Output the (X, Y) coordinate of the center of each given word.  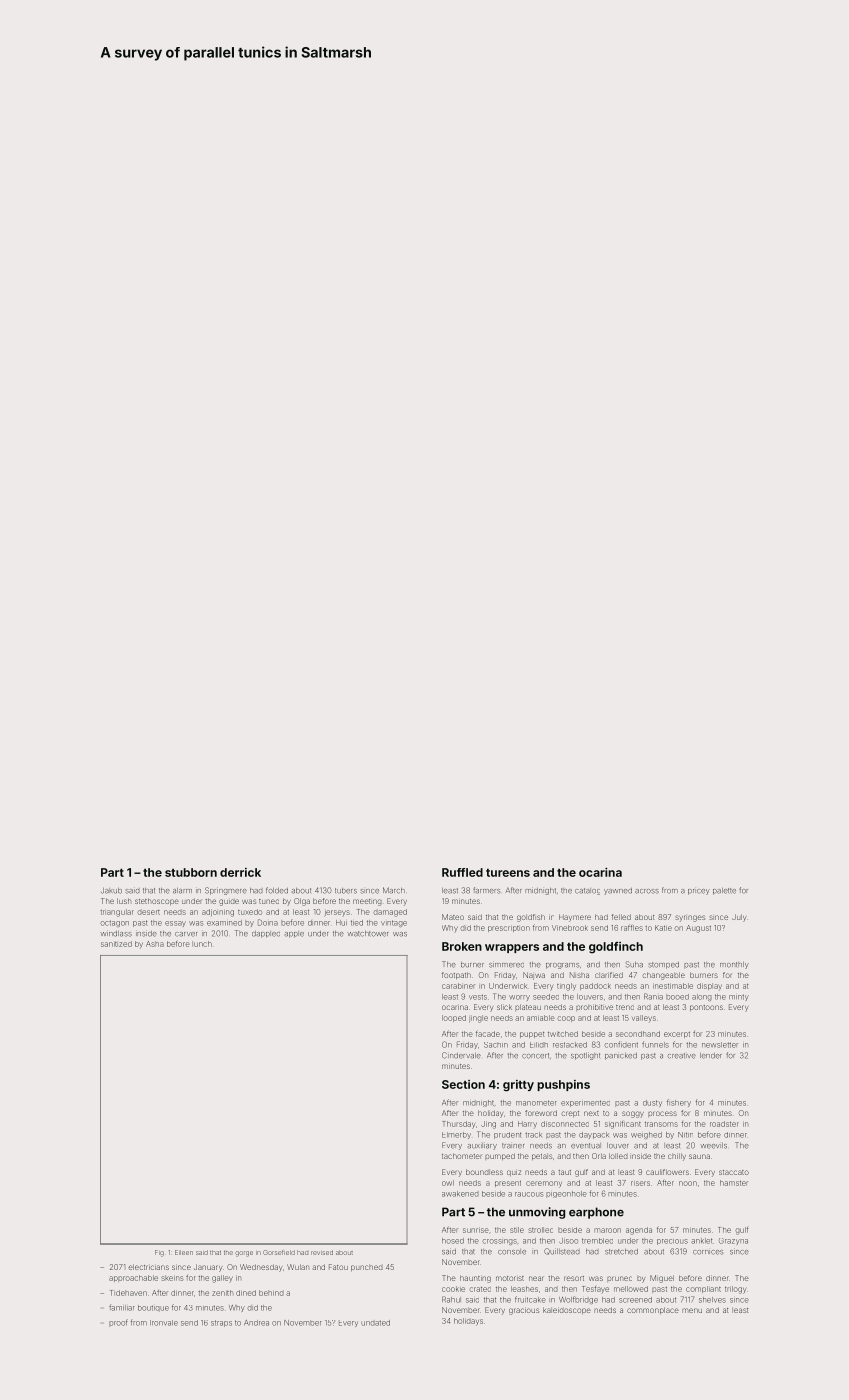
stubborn (191, 872)
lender (711, 1056)
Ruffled (462, 872)
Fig (159, 1253)
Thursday (458, 1125)
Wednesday (261, 1268)
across (647, 891)
